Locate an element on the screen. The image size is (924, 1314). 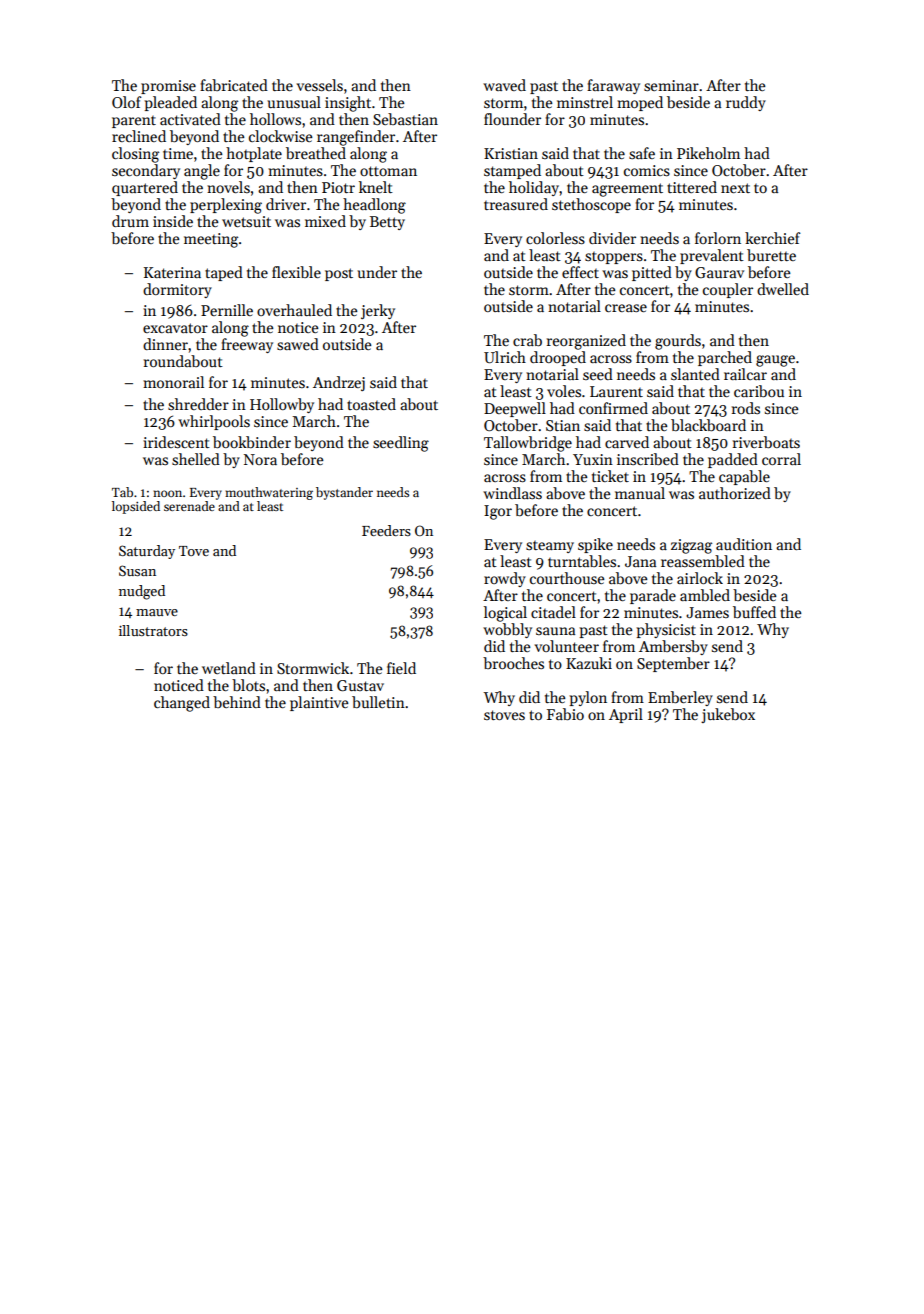
waved is located at coordinates (504, 85).
